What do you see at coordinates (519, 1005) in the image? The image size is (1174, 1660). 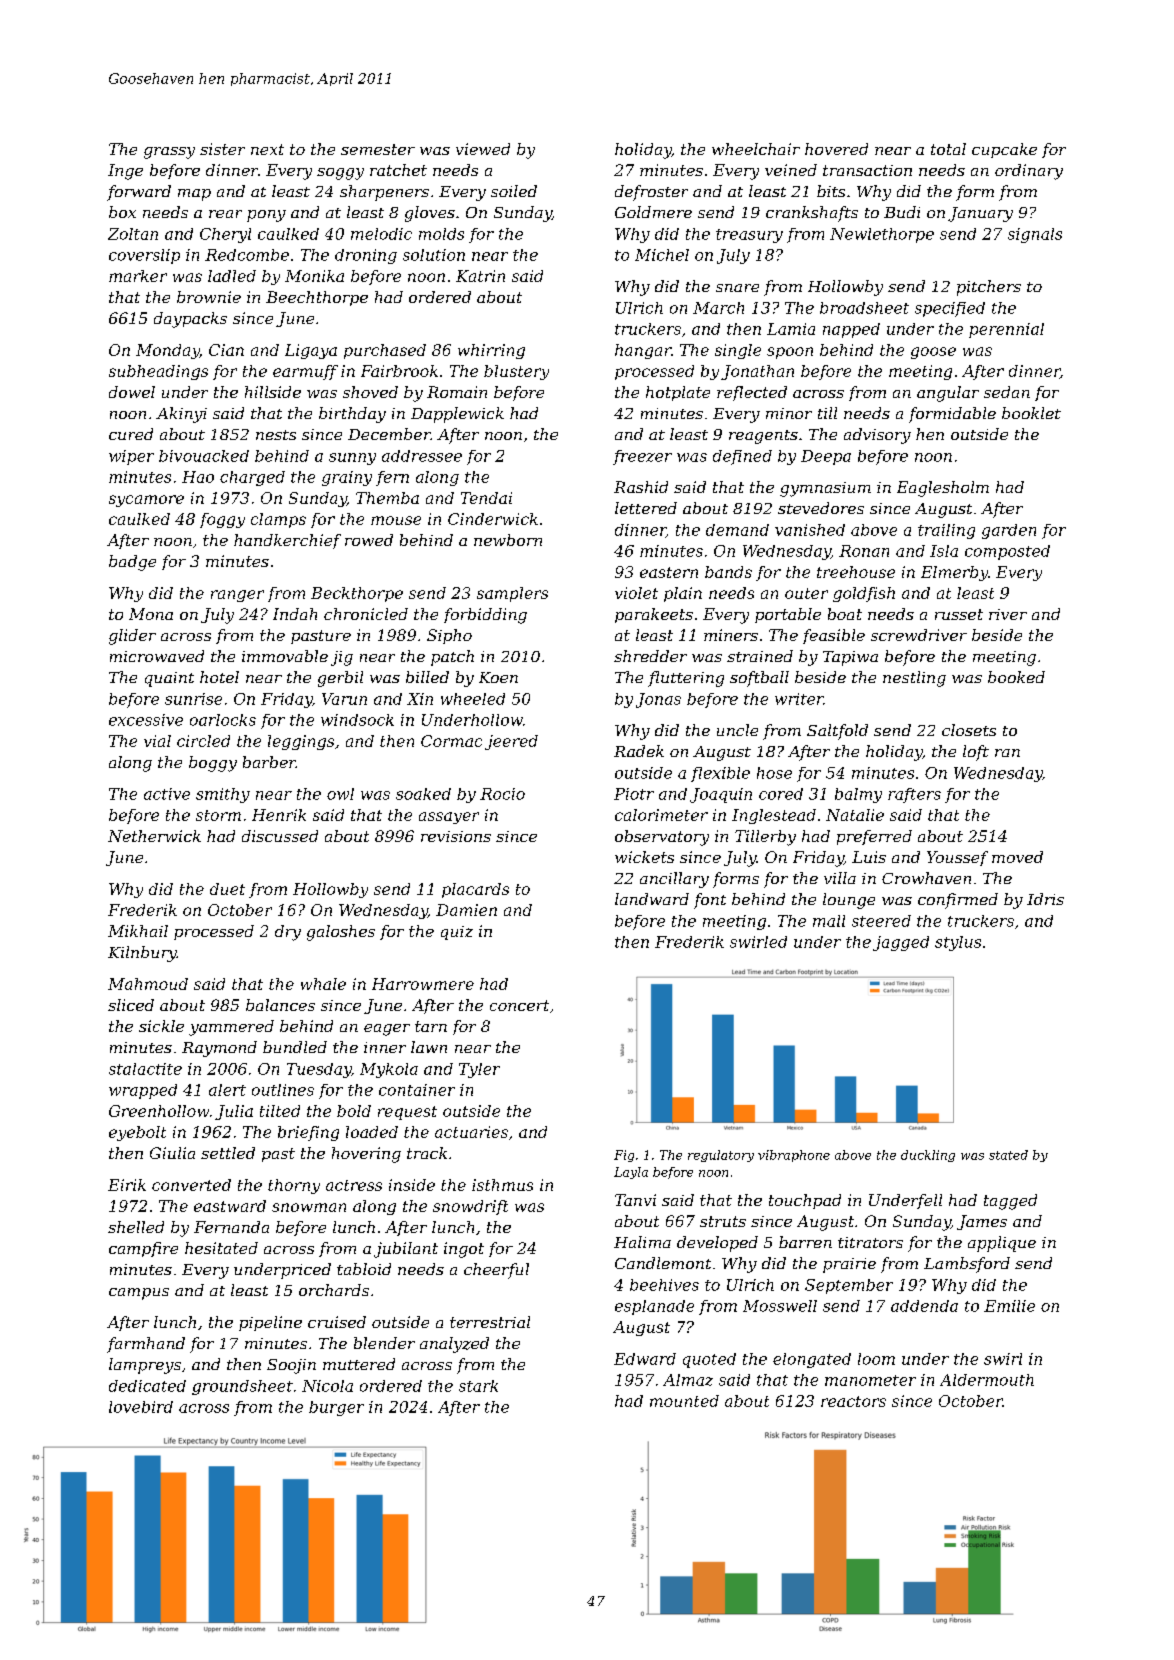 I see `concert` at bounding box center [519, 1005].
